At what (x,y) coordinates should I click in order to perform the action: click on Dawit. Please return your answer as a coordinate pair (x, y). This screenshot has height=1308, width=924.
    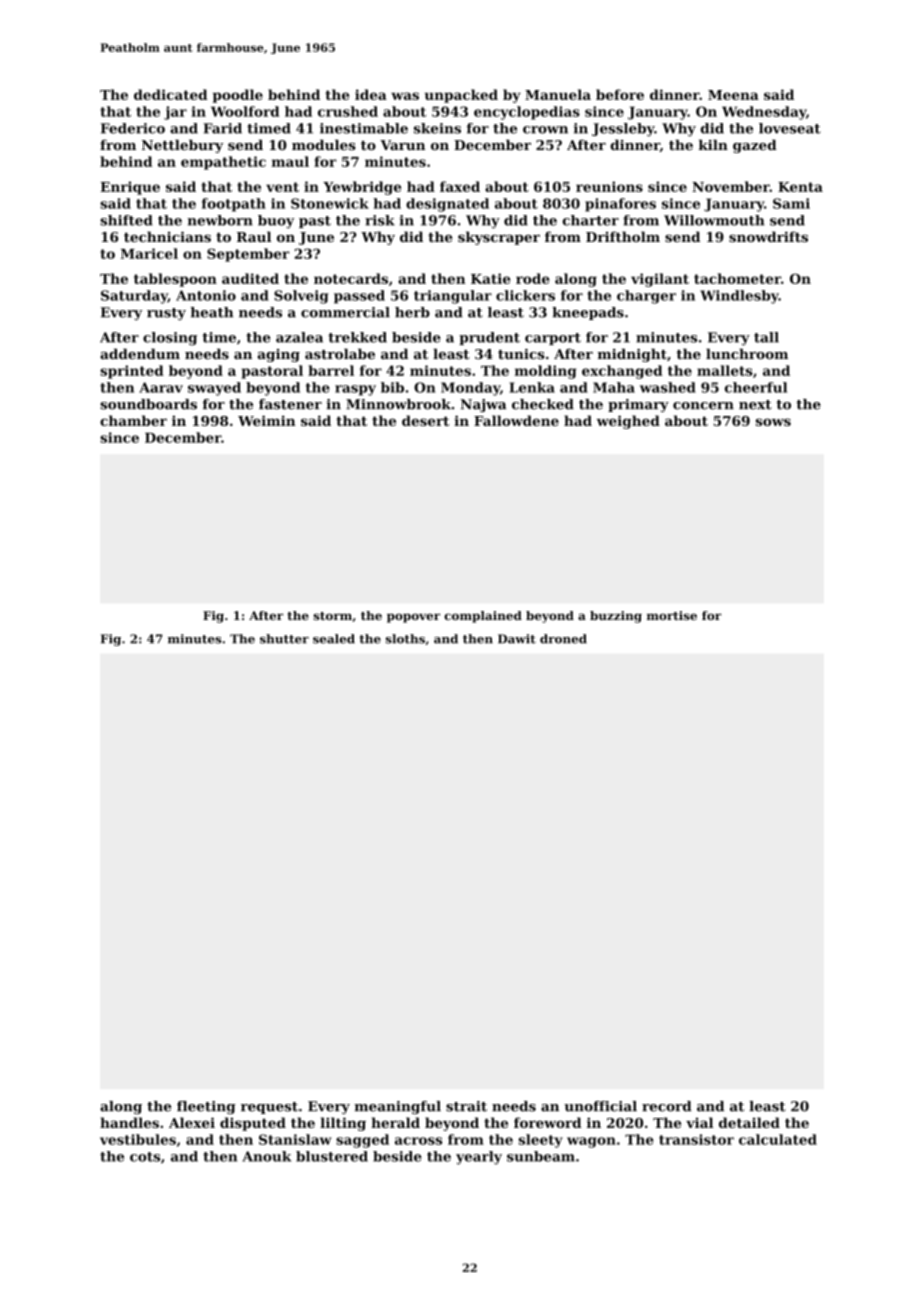
    Looking at the image, I should click on (517, 639).
